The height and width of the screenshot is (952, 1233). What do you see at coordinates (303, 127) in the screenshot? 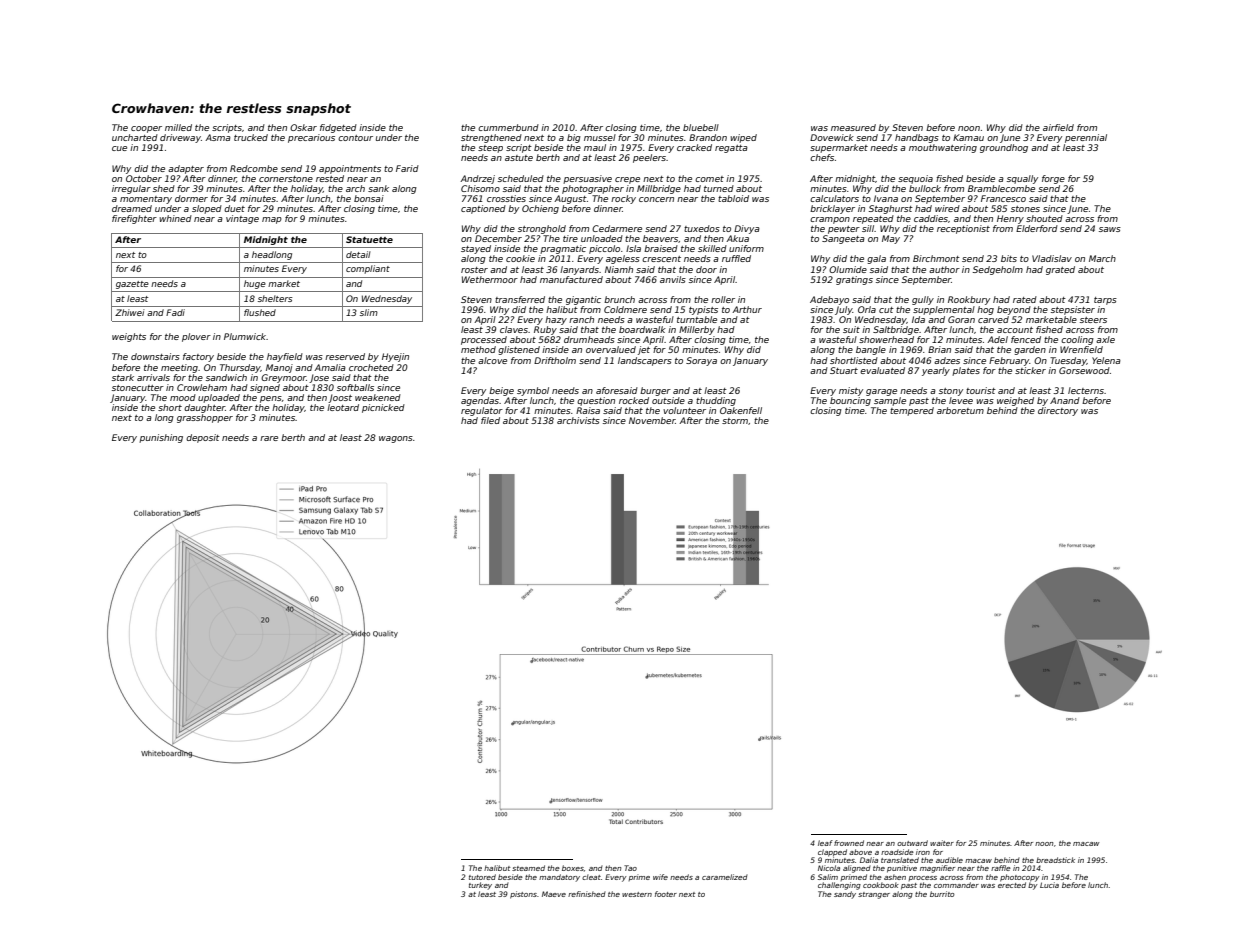
I see `Oskar` at bounding box center [303, 127].
